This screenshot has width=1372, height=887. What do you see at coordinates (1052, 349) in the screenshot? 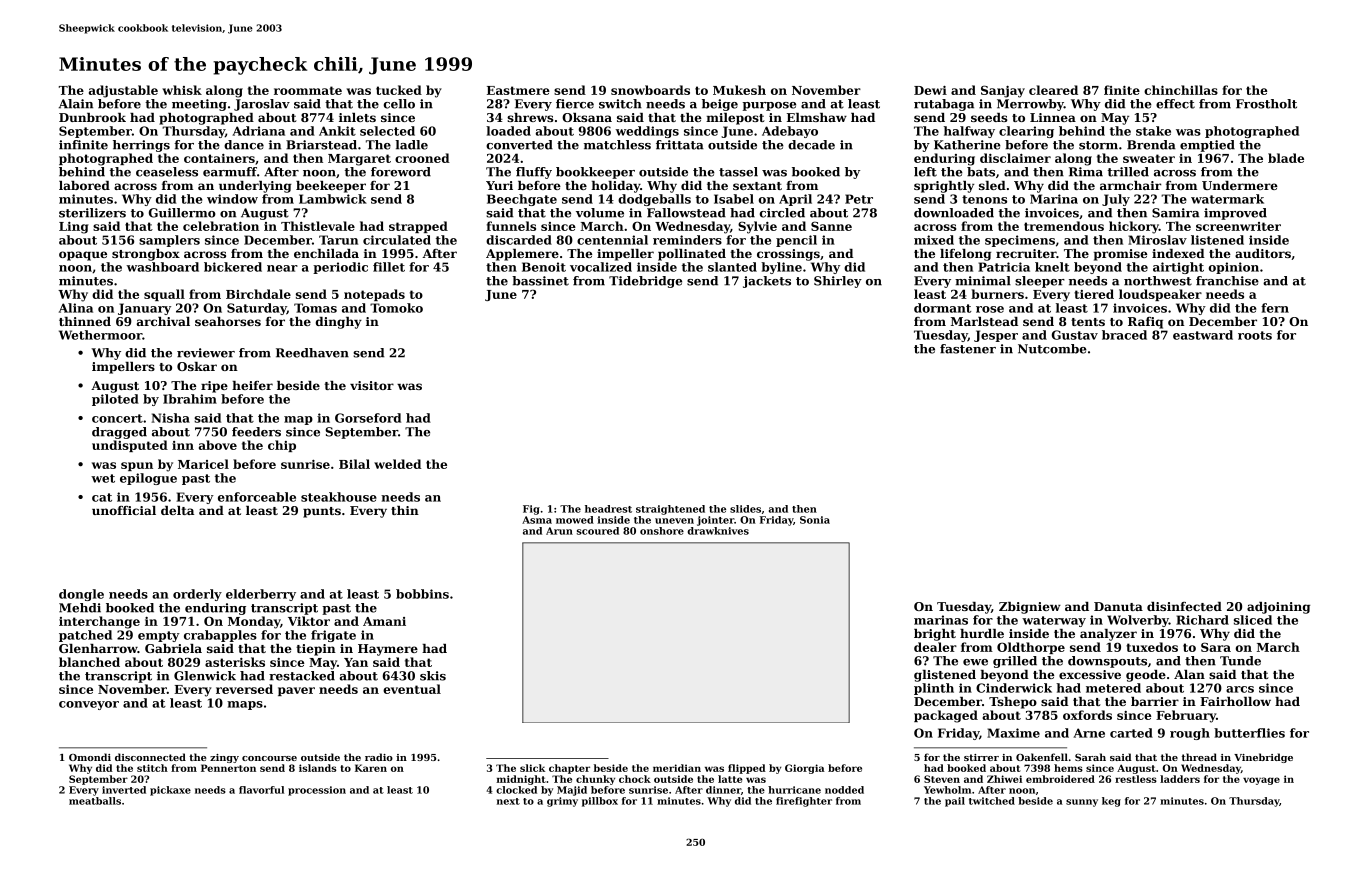
I see `Nutcombe` at bounding box center [1052, 349].
